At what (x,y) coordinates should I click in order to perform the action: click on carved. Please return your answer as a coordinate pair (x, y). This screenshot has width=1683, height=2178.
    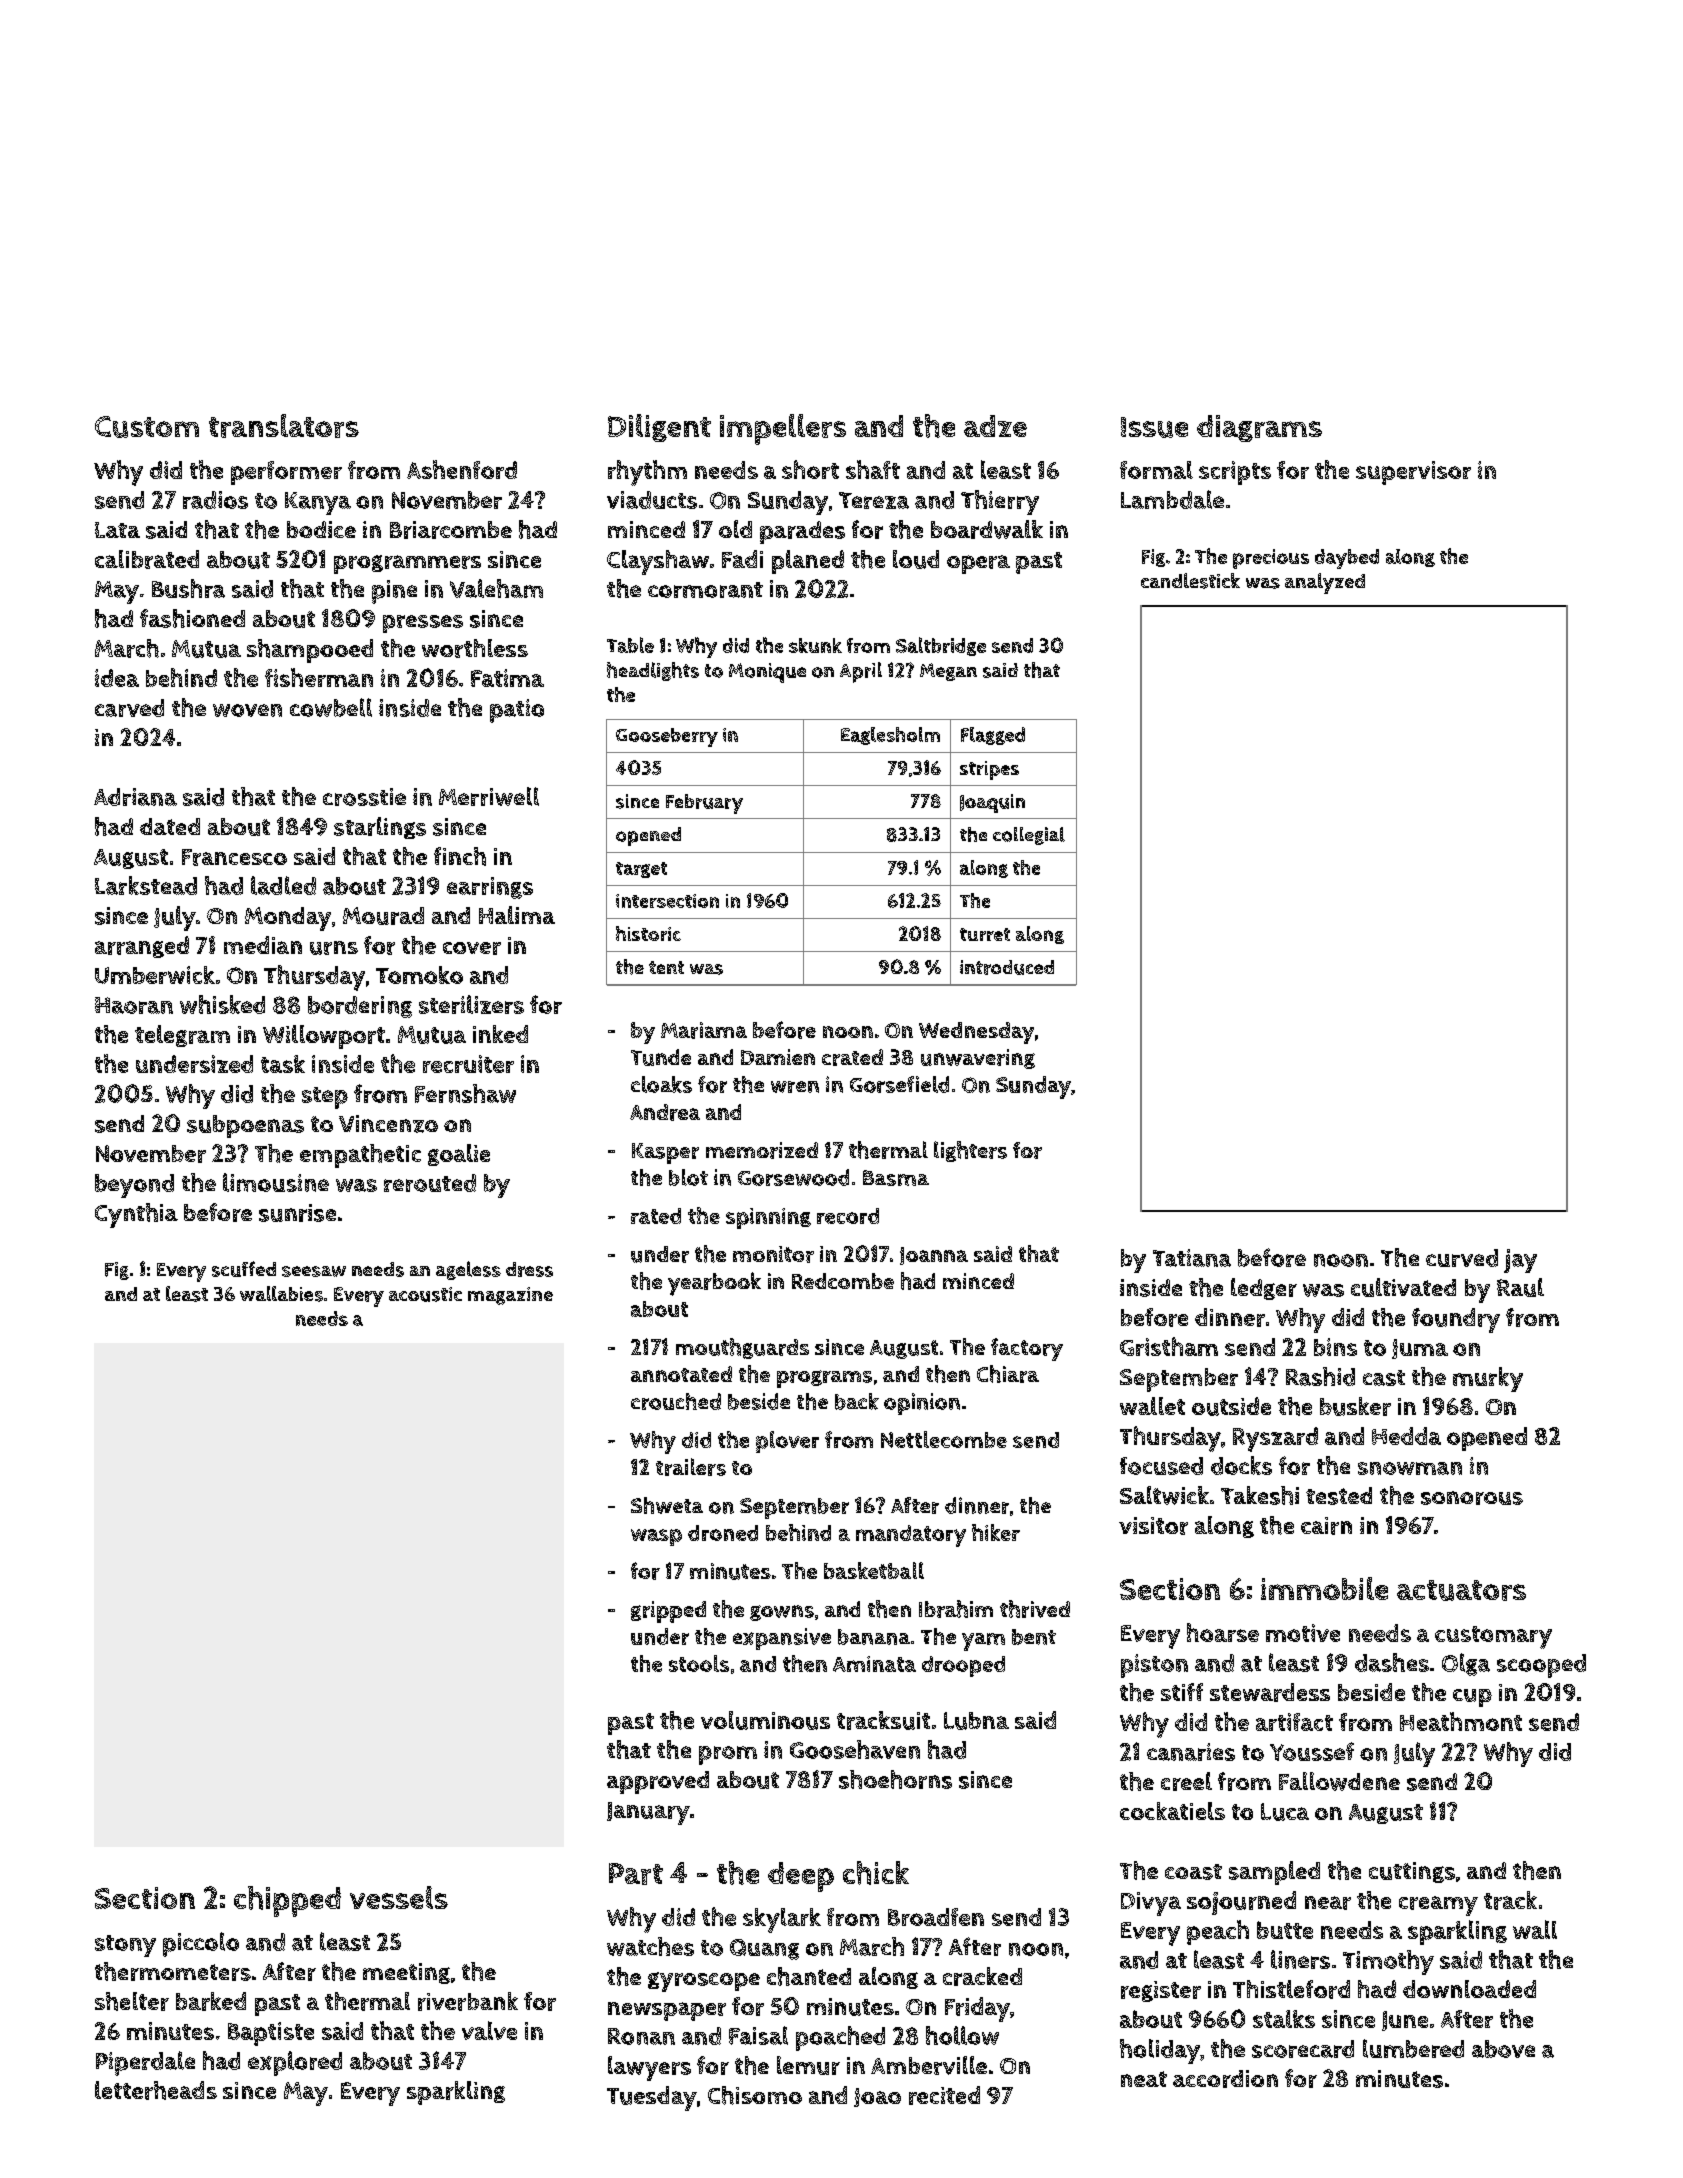
    Looking at the image, I should click on (129, 708).
